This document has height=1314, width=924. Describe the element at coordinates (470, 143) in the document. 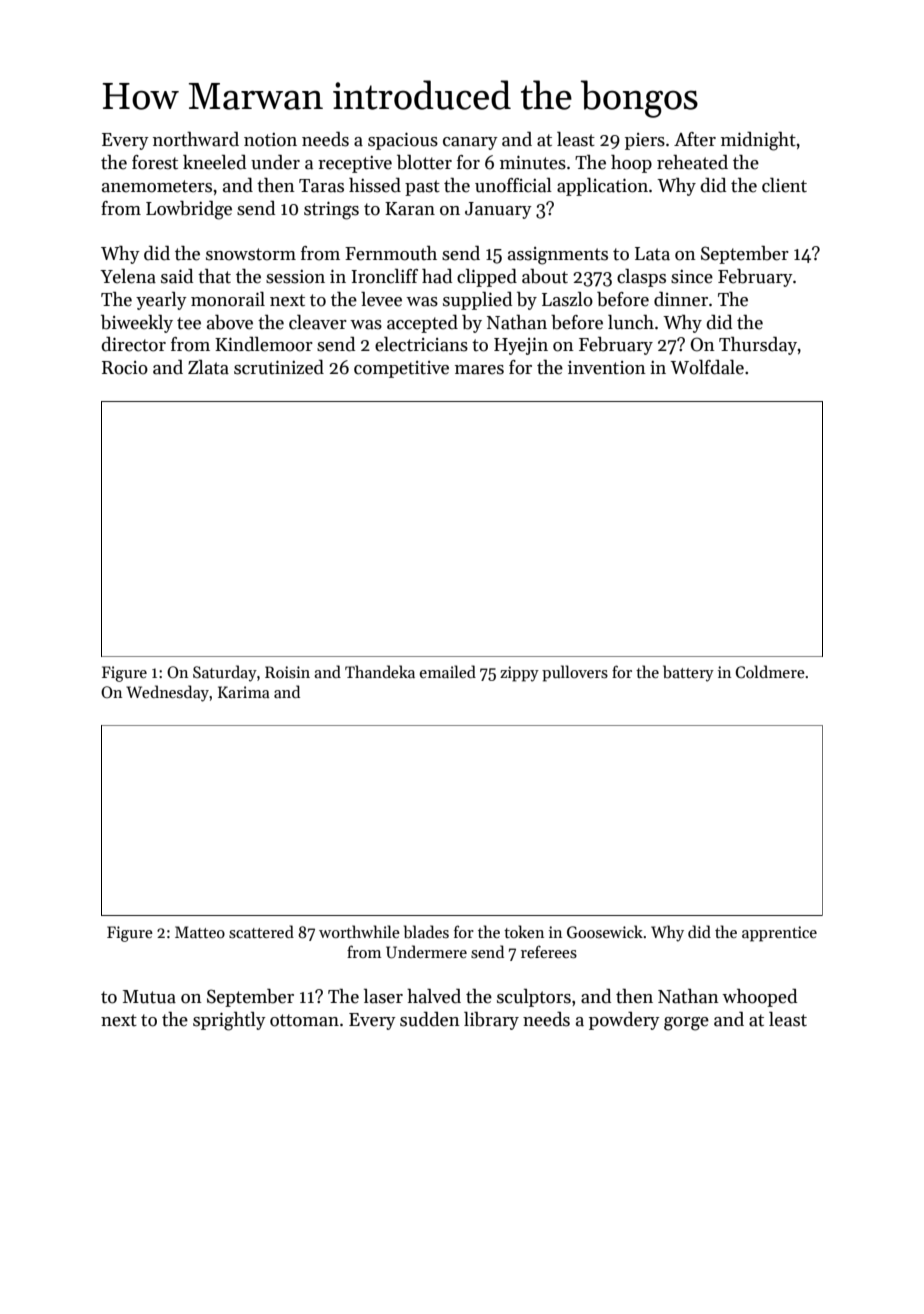

I see `canary` at that location.
